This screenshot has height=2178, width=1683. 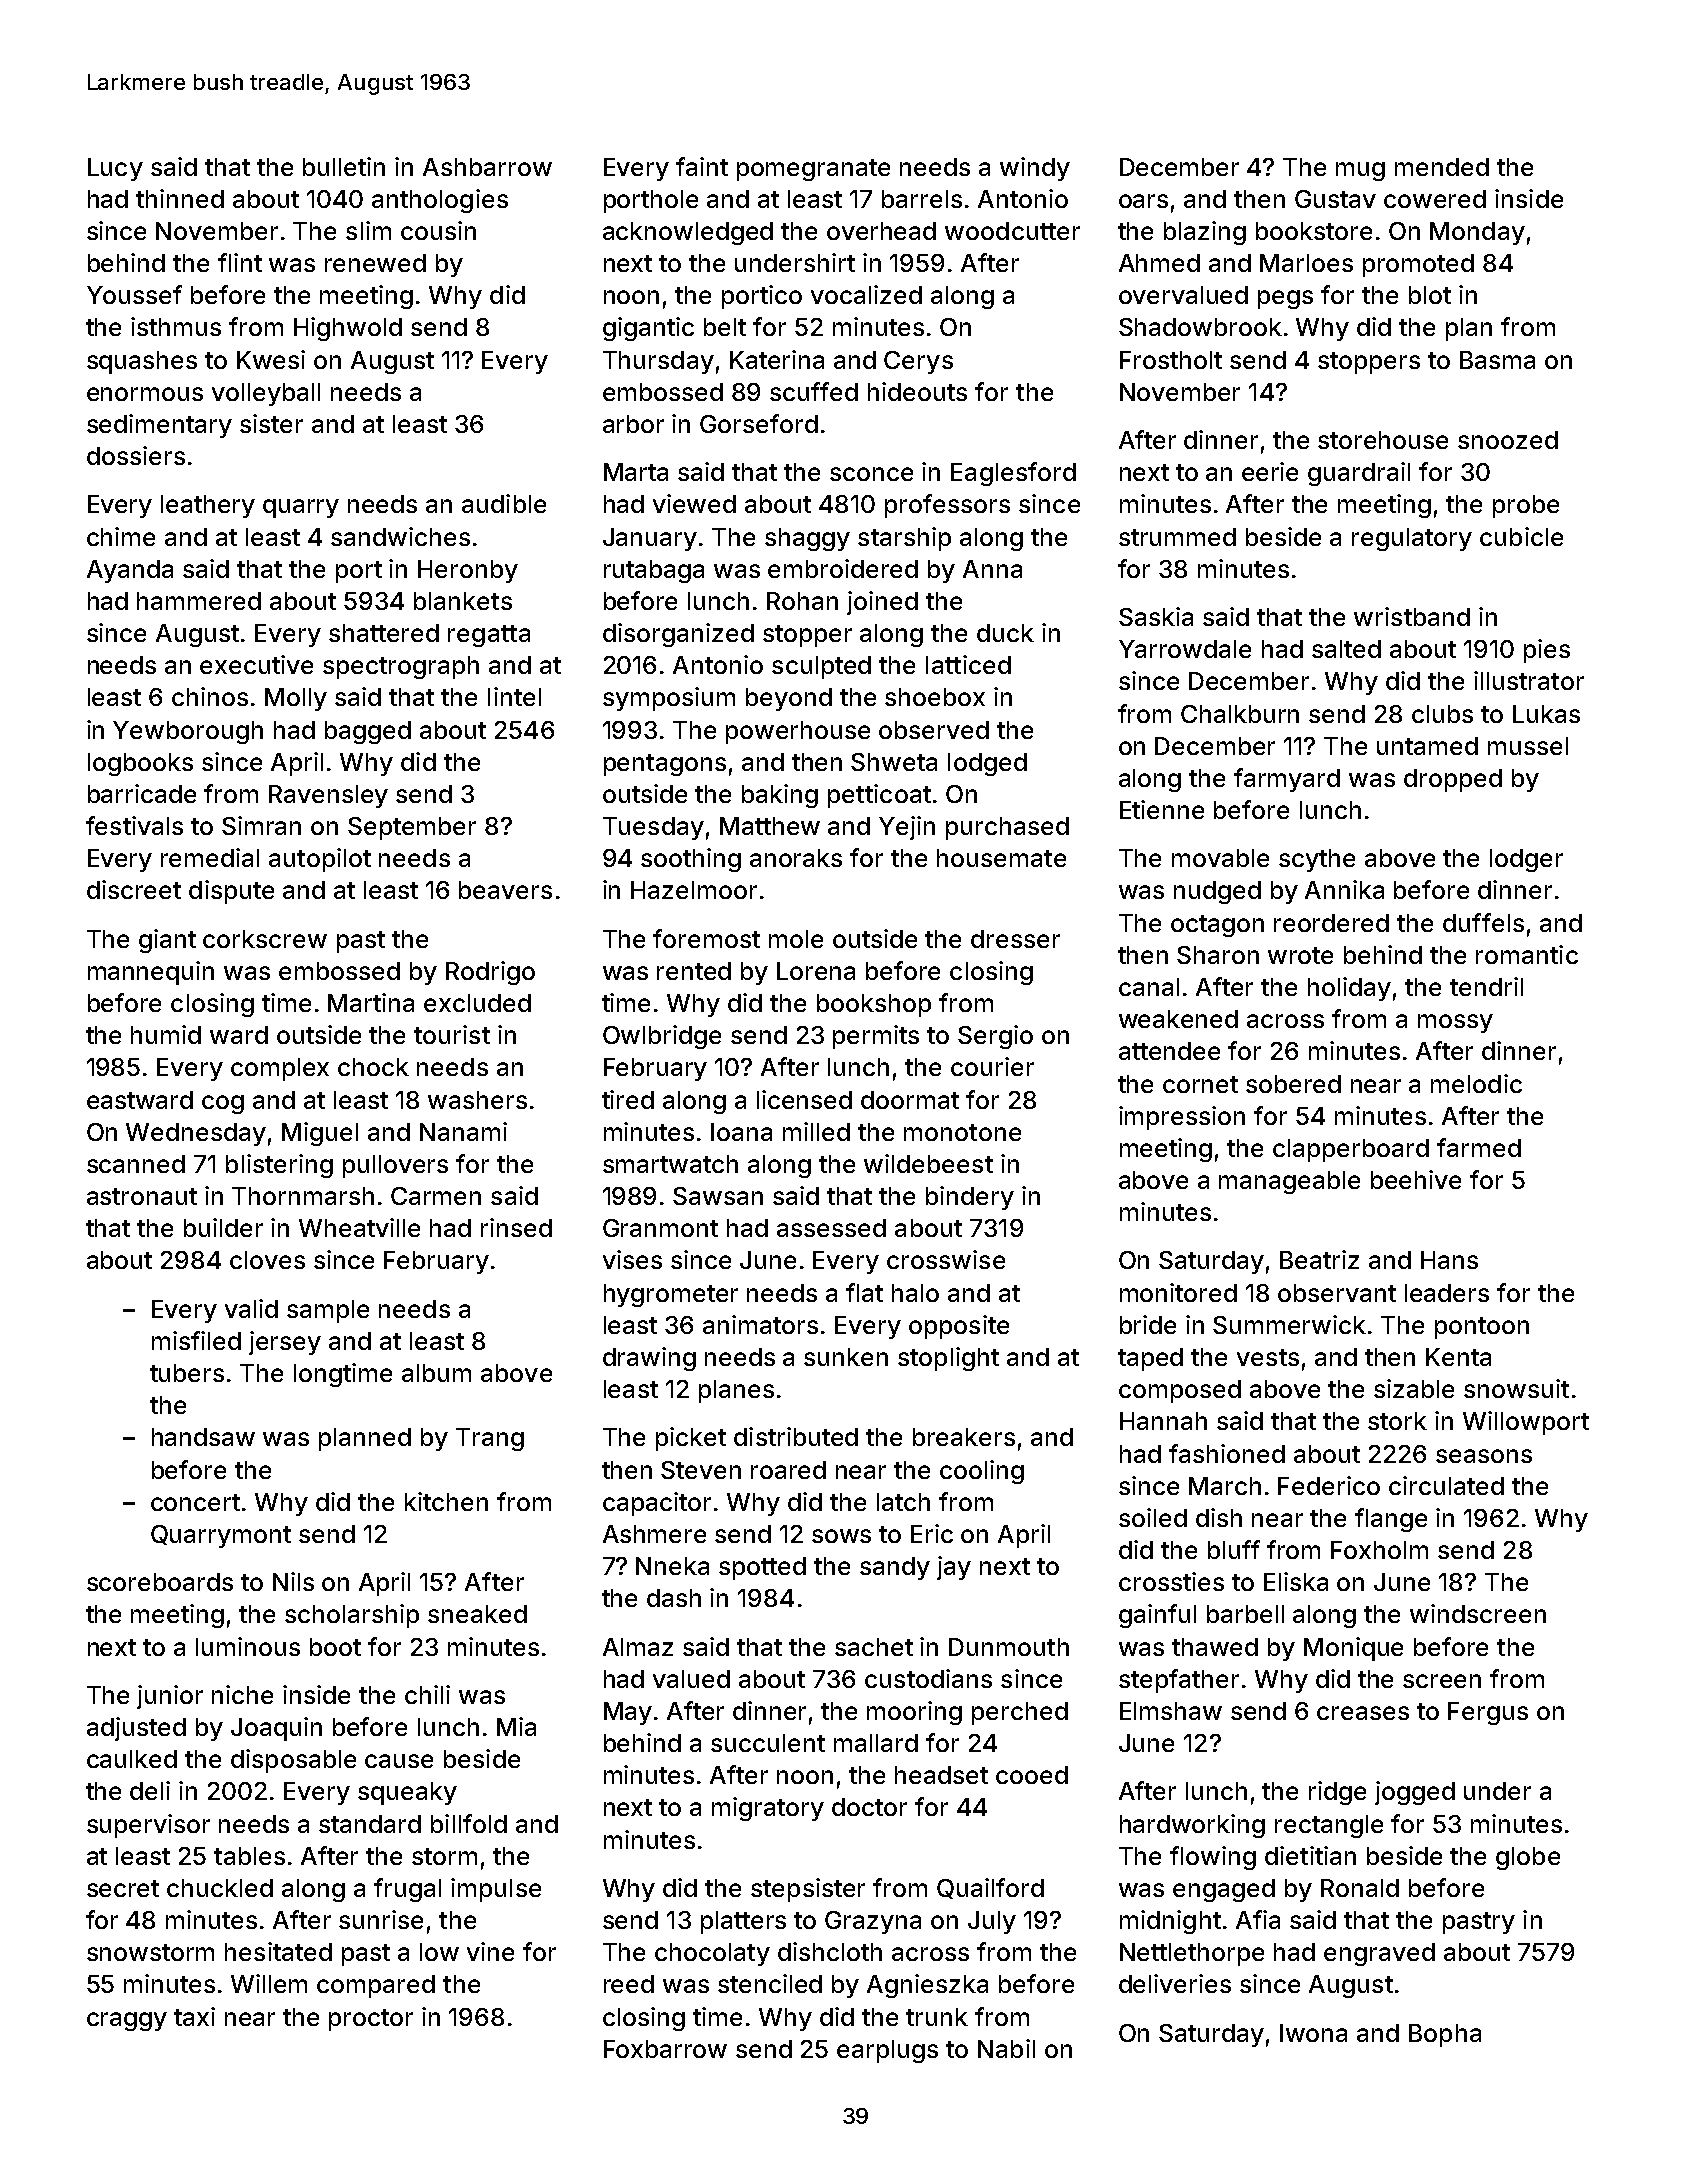 I want to click on Nabil, so click(x=1006, y=2048).
